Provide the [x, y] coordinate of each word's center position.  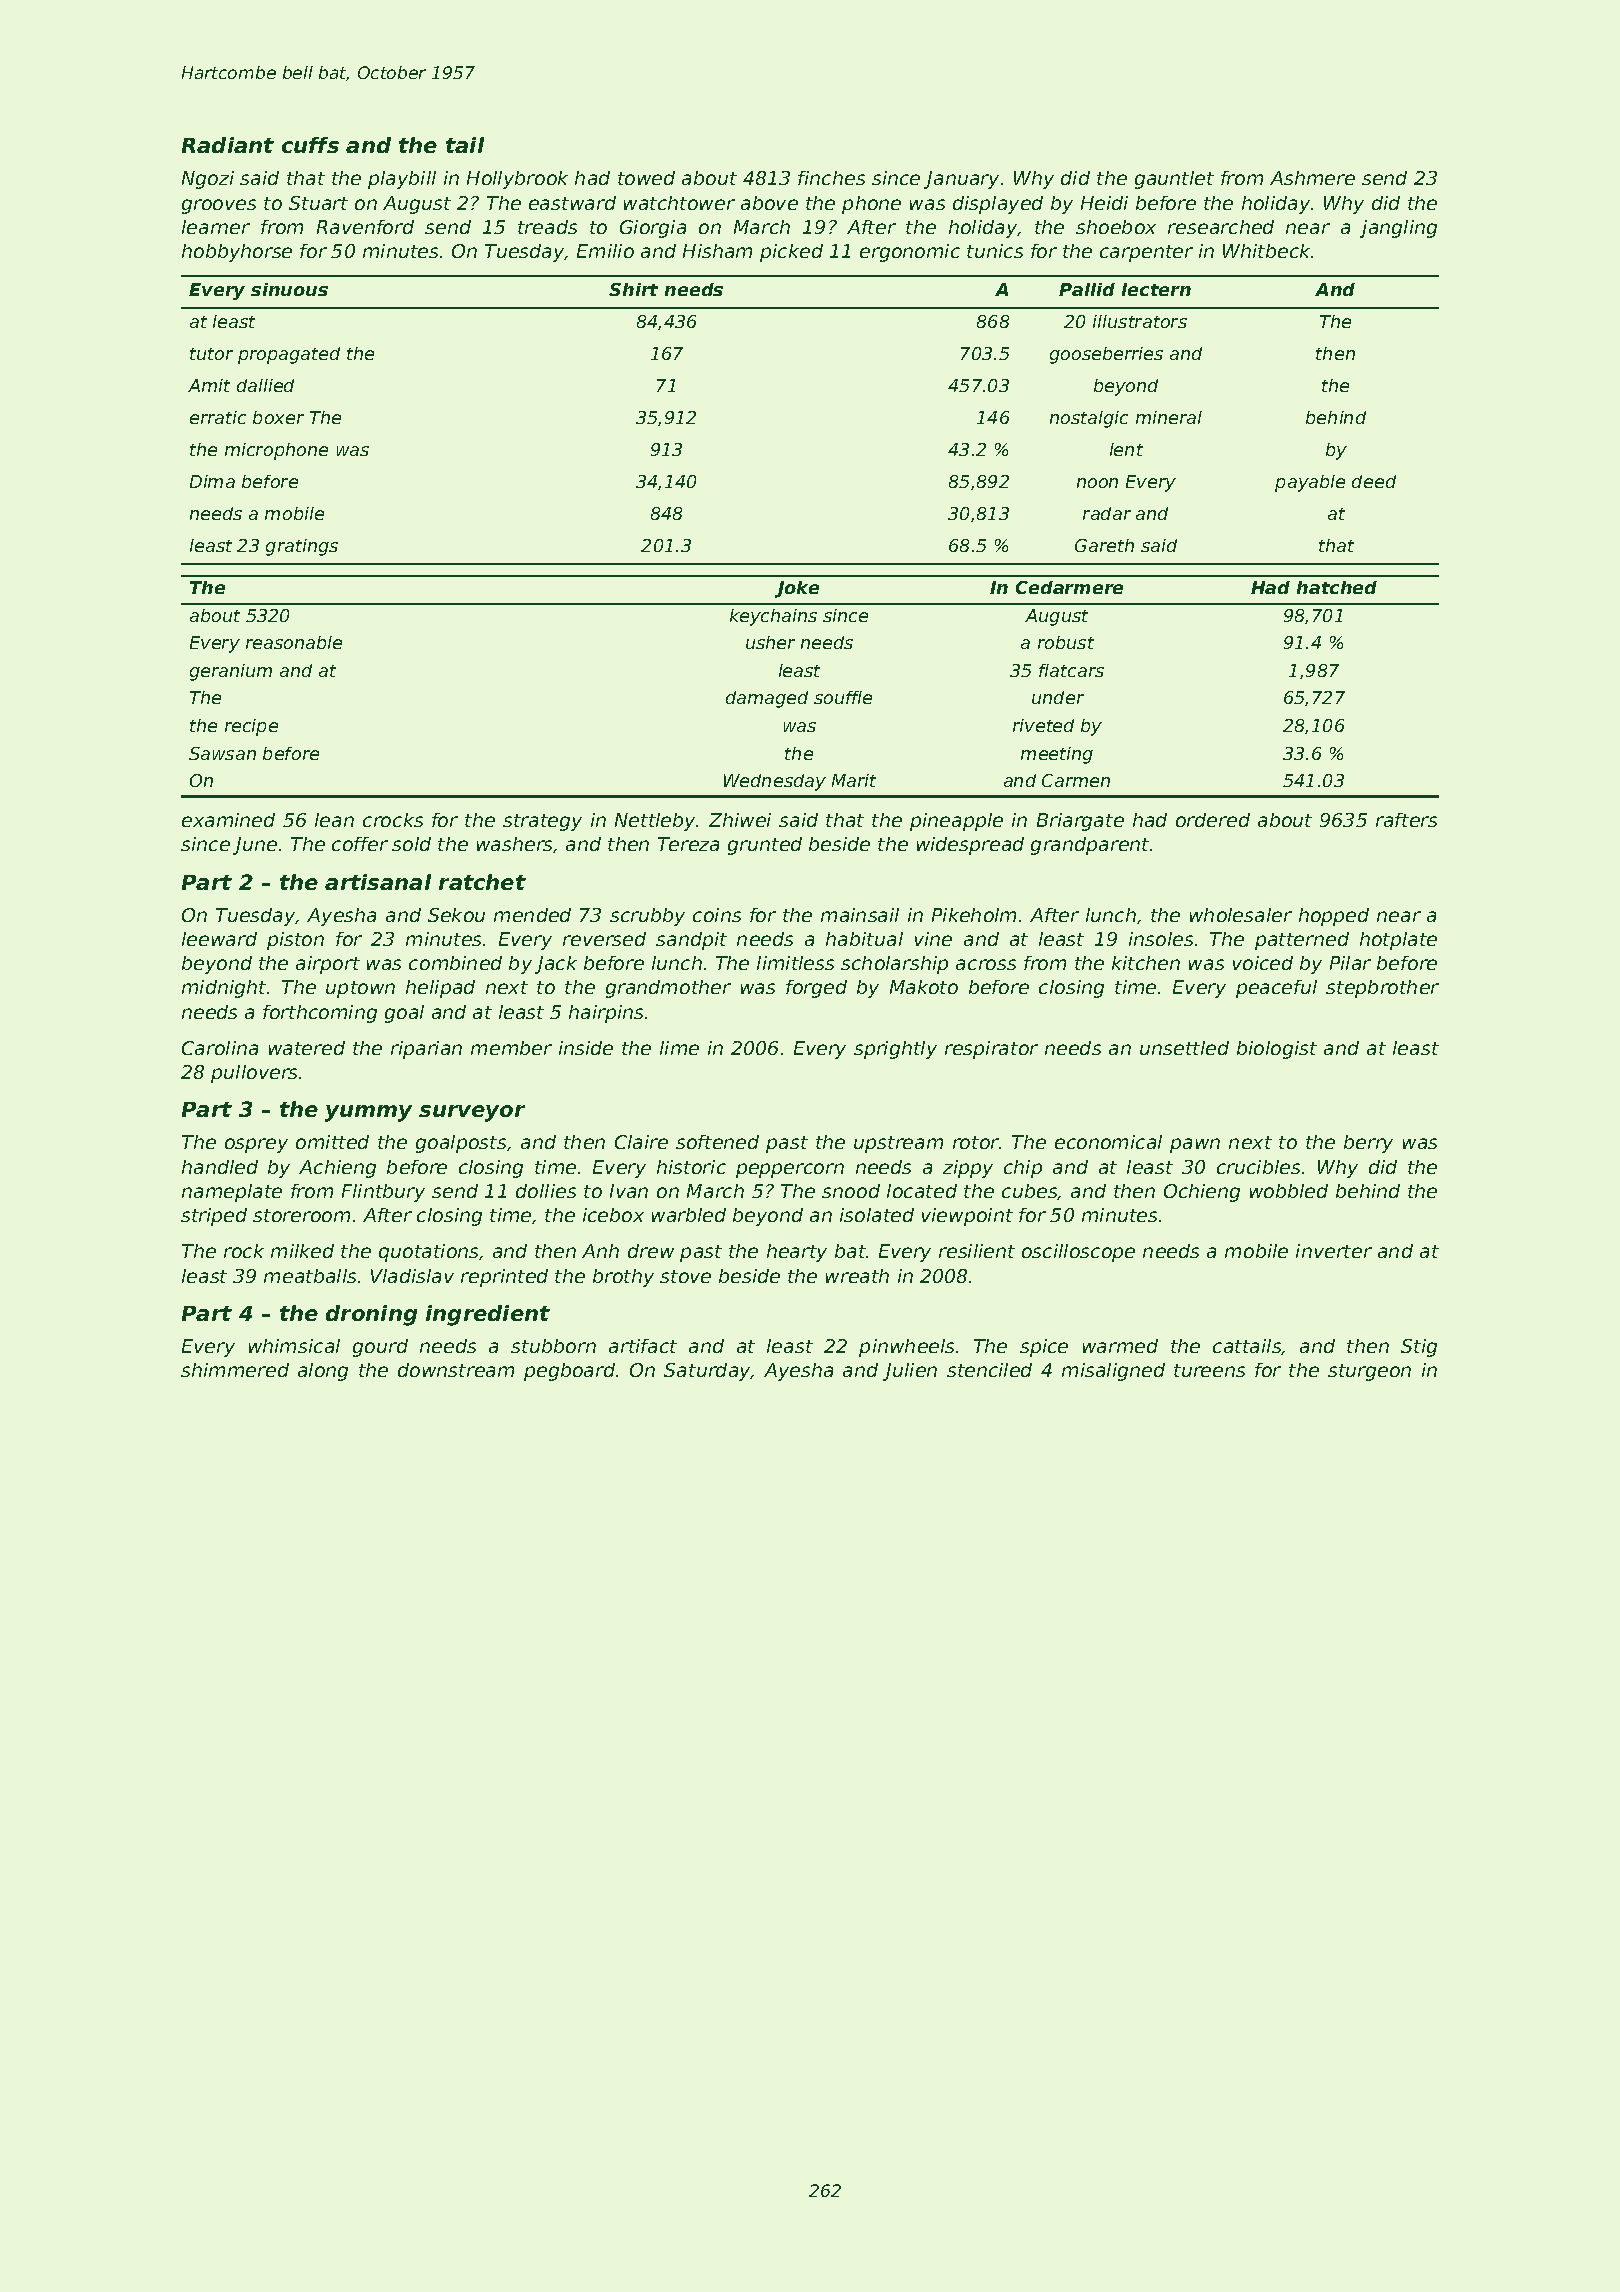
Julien [910, 1372]
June [255, 846]
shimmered [235, 1370]
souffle [843, 697]
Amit [209, 385]
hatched [1337, 587]
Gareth [1104, 545]
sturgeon [1369, 1372]
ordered [1213, 820]
